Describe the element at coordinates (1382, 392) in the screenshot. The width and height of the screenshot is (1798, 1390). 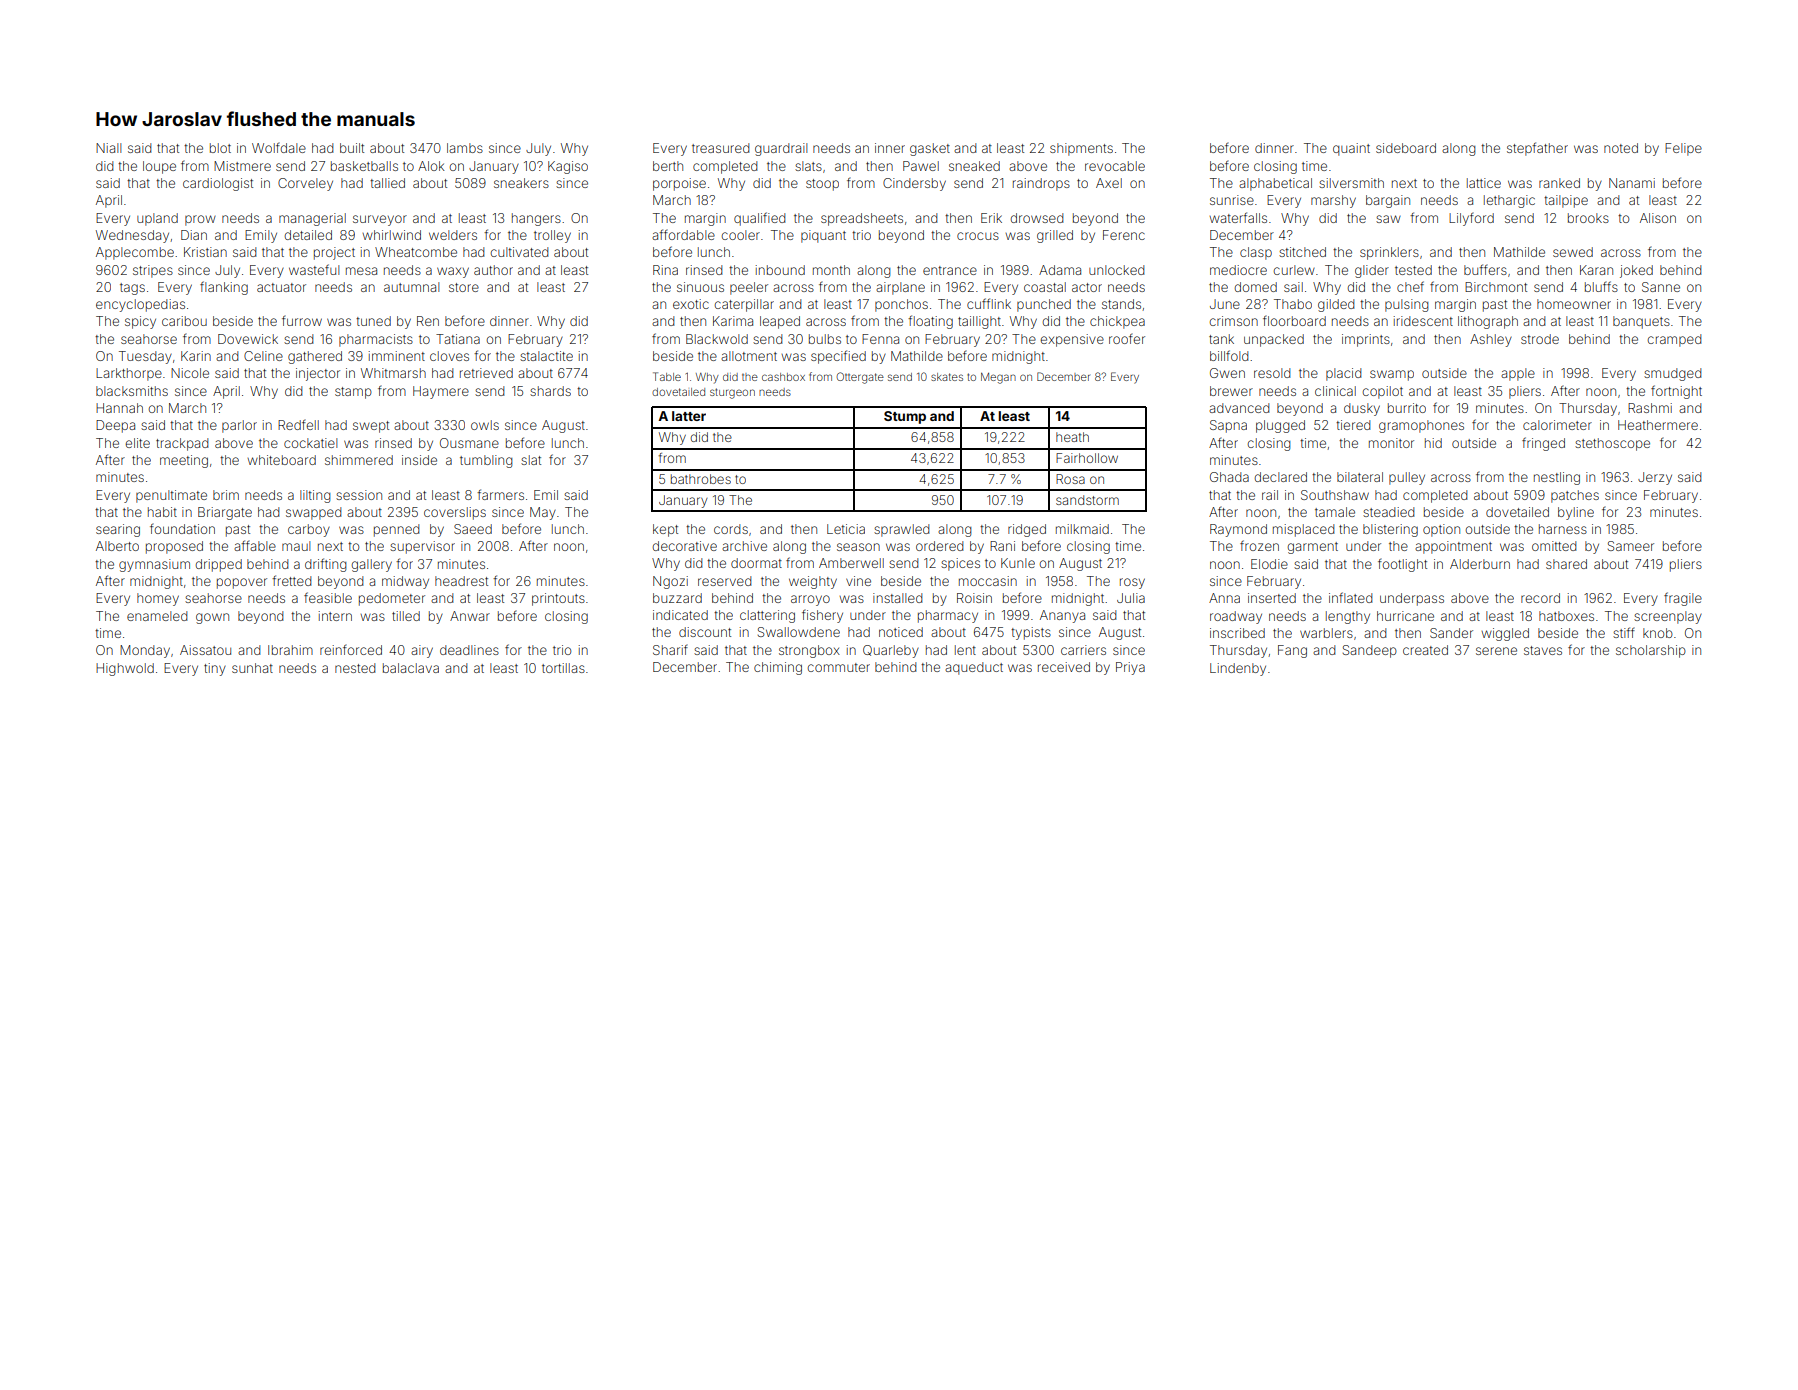
I see `copilot` at that location.
